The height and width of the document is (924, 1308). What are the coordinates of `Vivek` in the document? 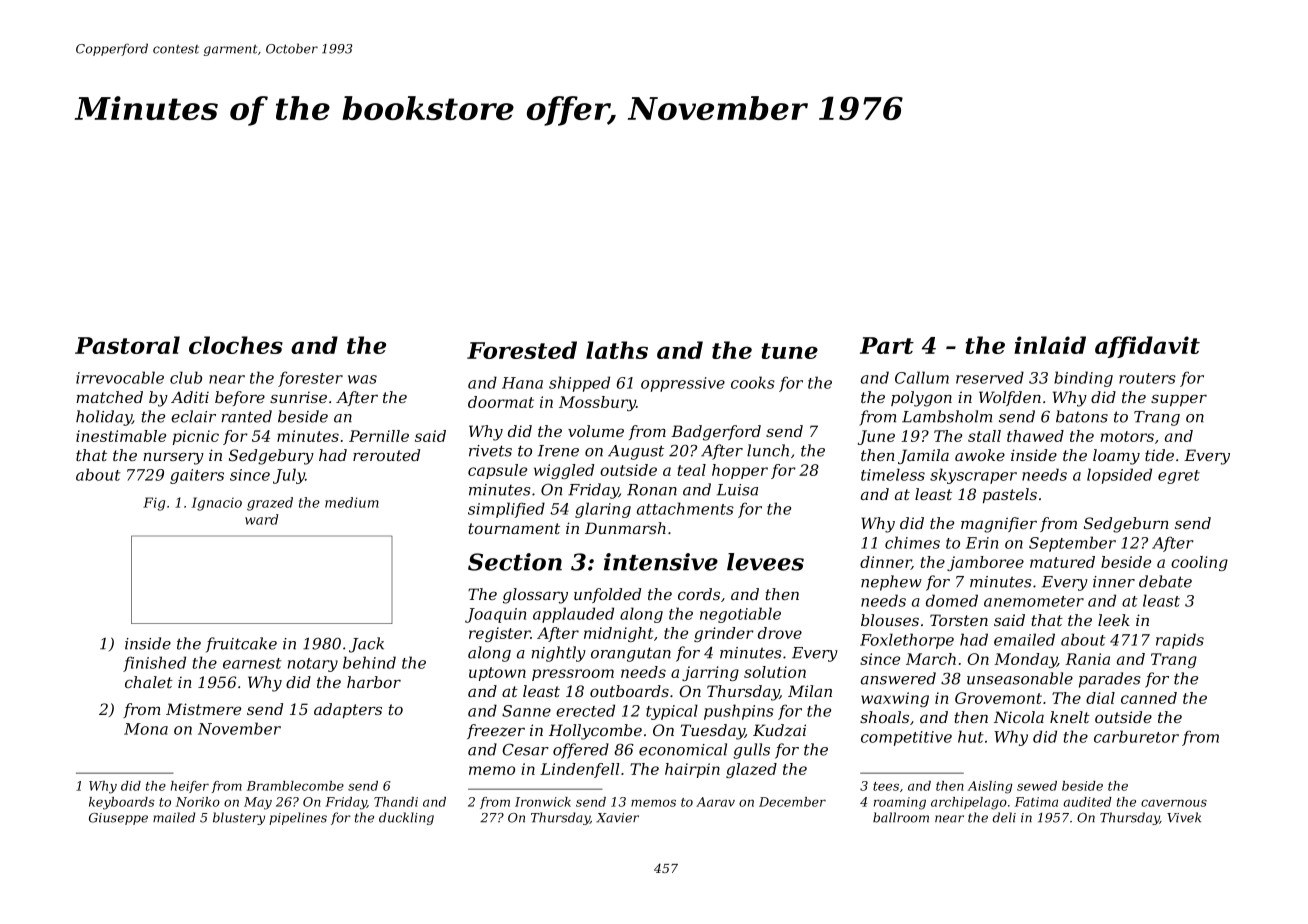 It's located at (1184, 817).
